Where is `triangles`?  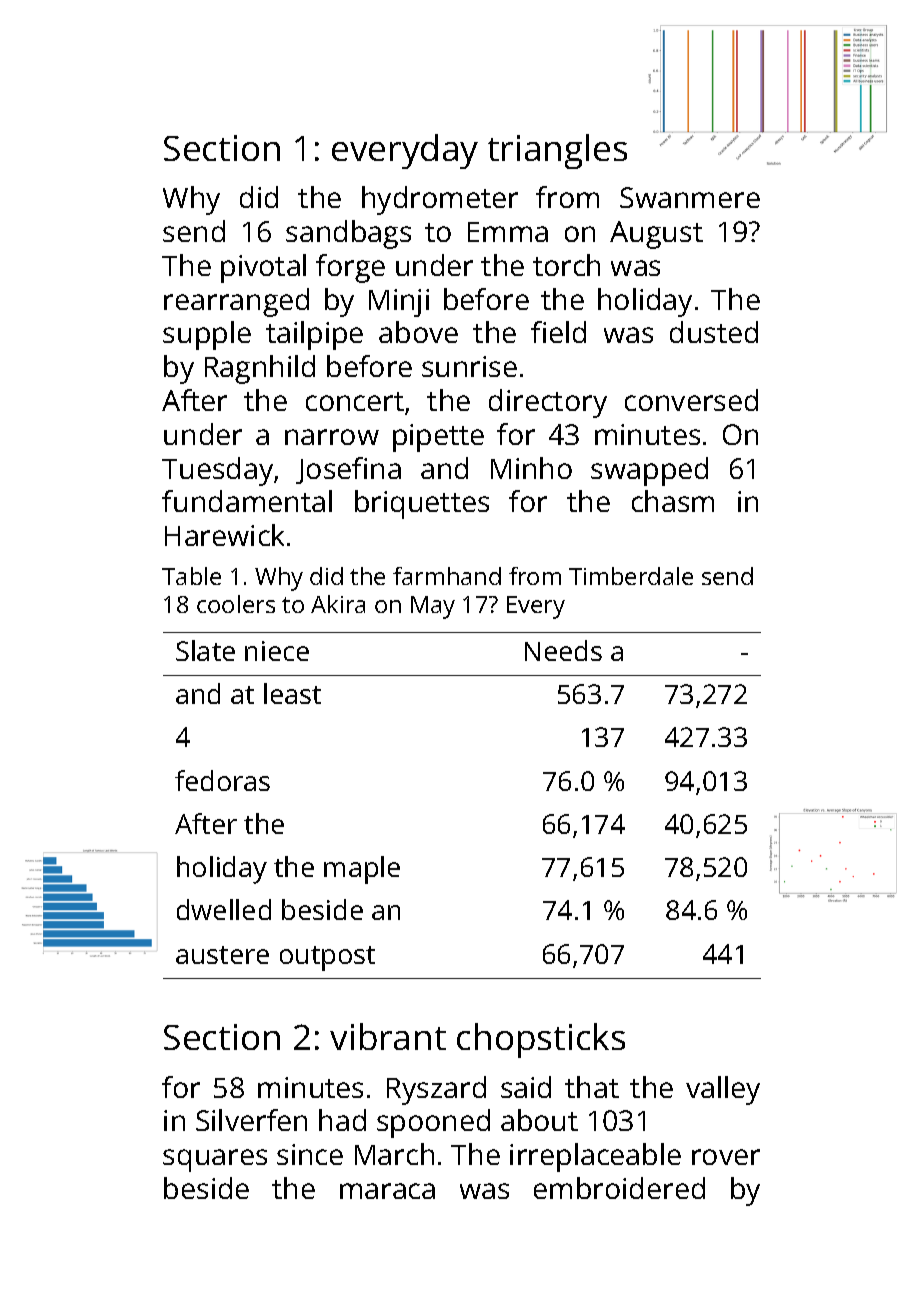
triangles is located at coordinates (557, 151).
